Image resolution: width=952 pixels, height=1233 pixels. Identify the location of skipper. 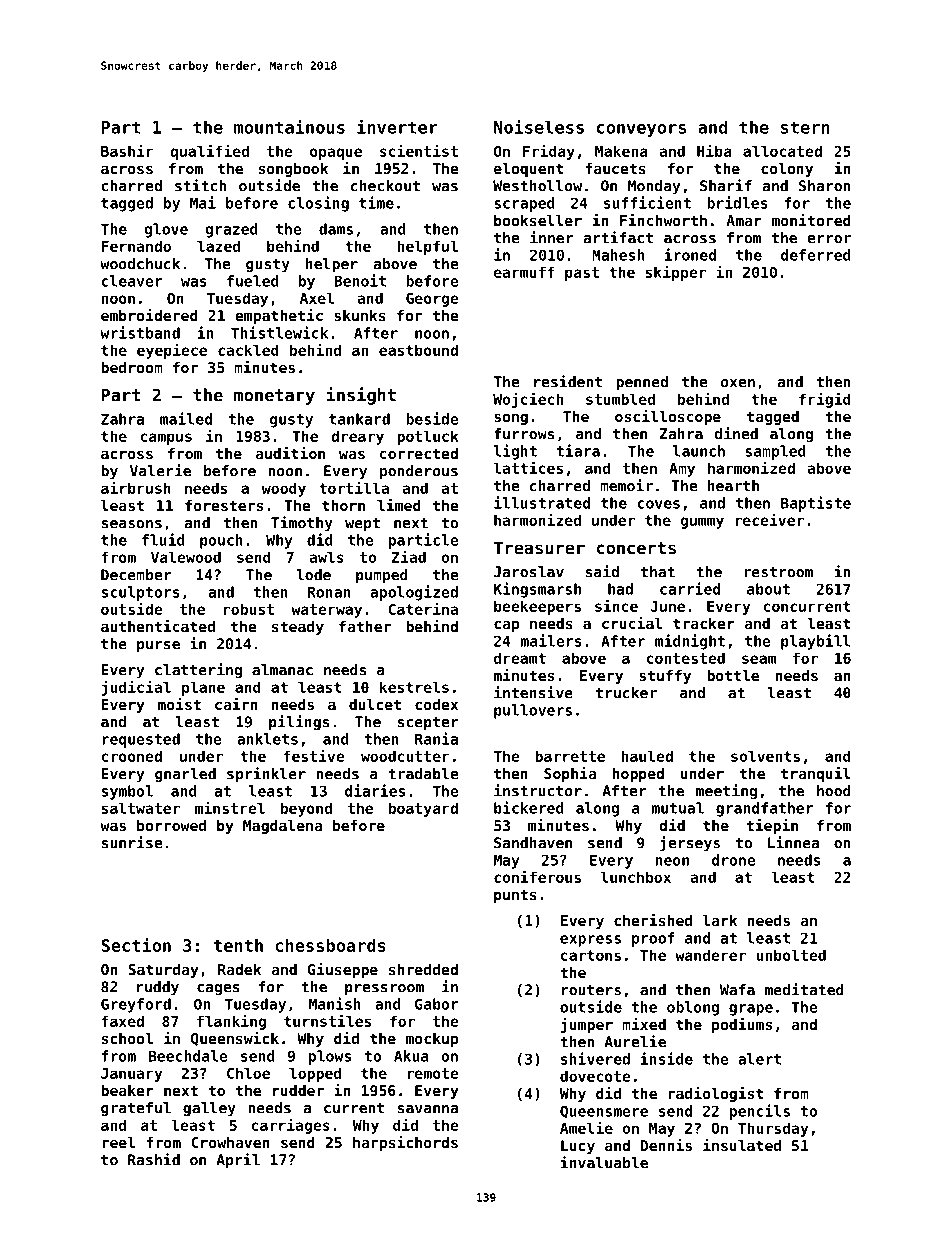
(676, 273).
